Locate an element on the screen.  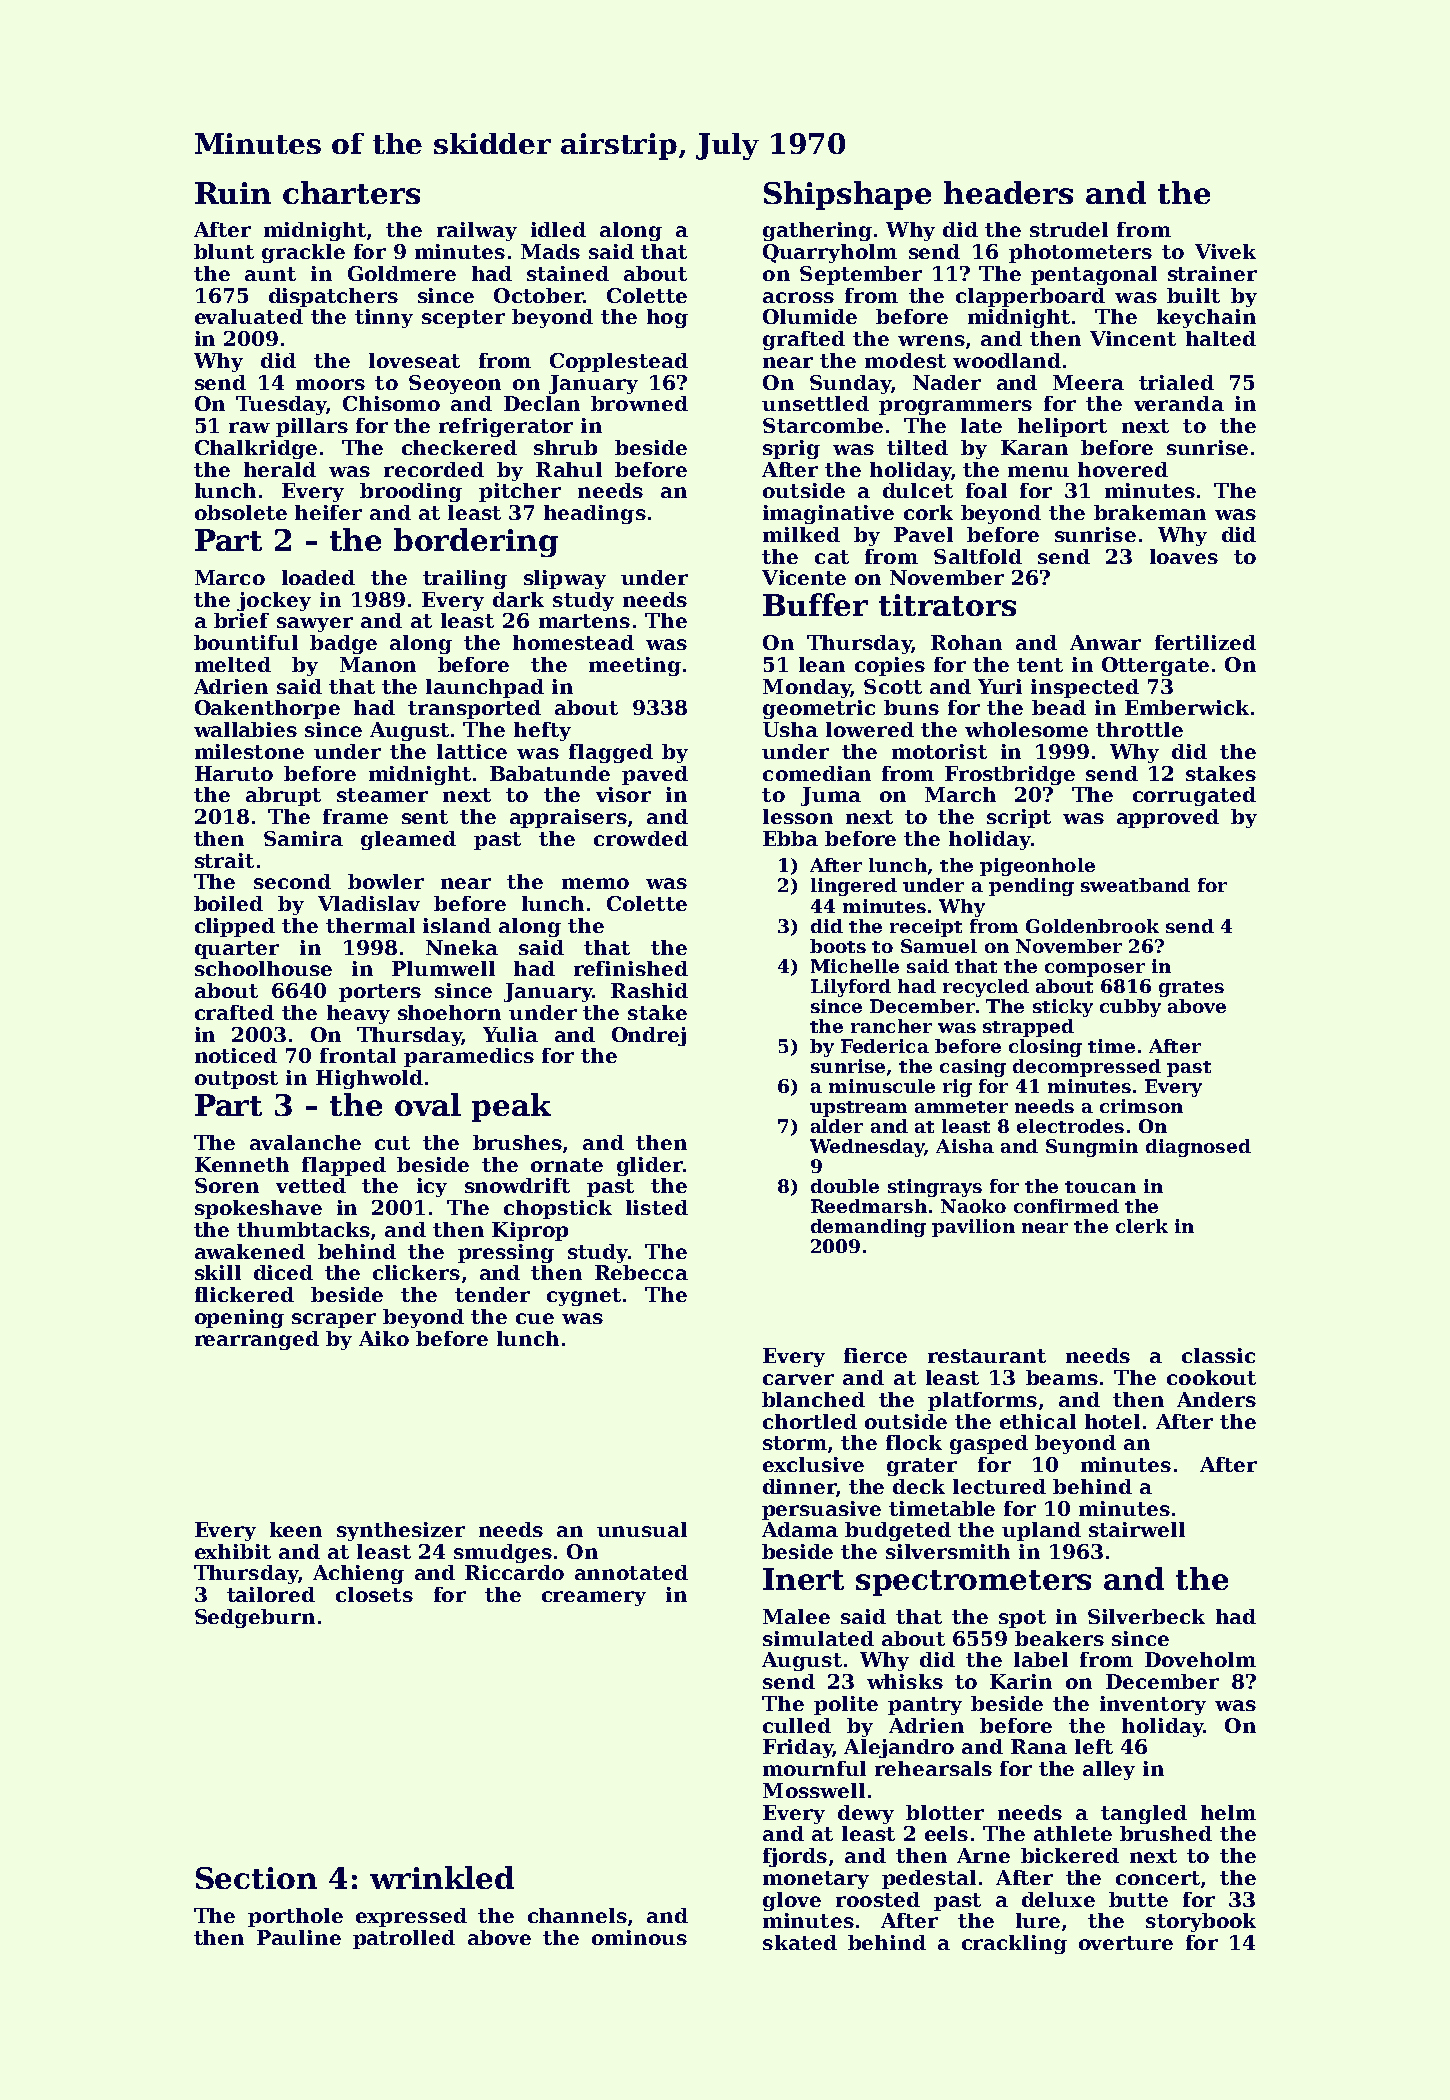
rehearsals is located at coordinates (933, 1768).
